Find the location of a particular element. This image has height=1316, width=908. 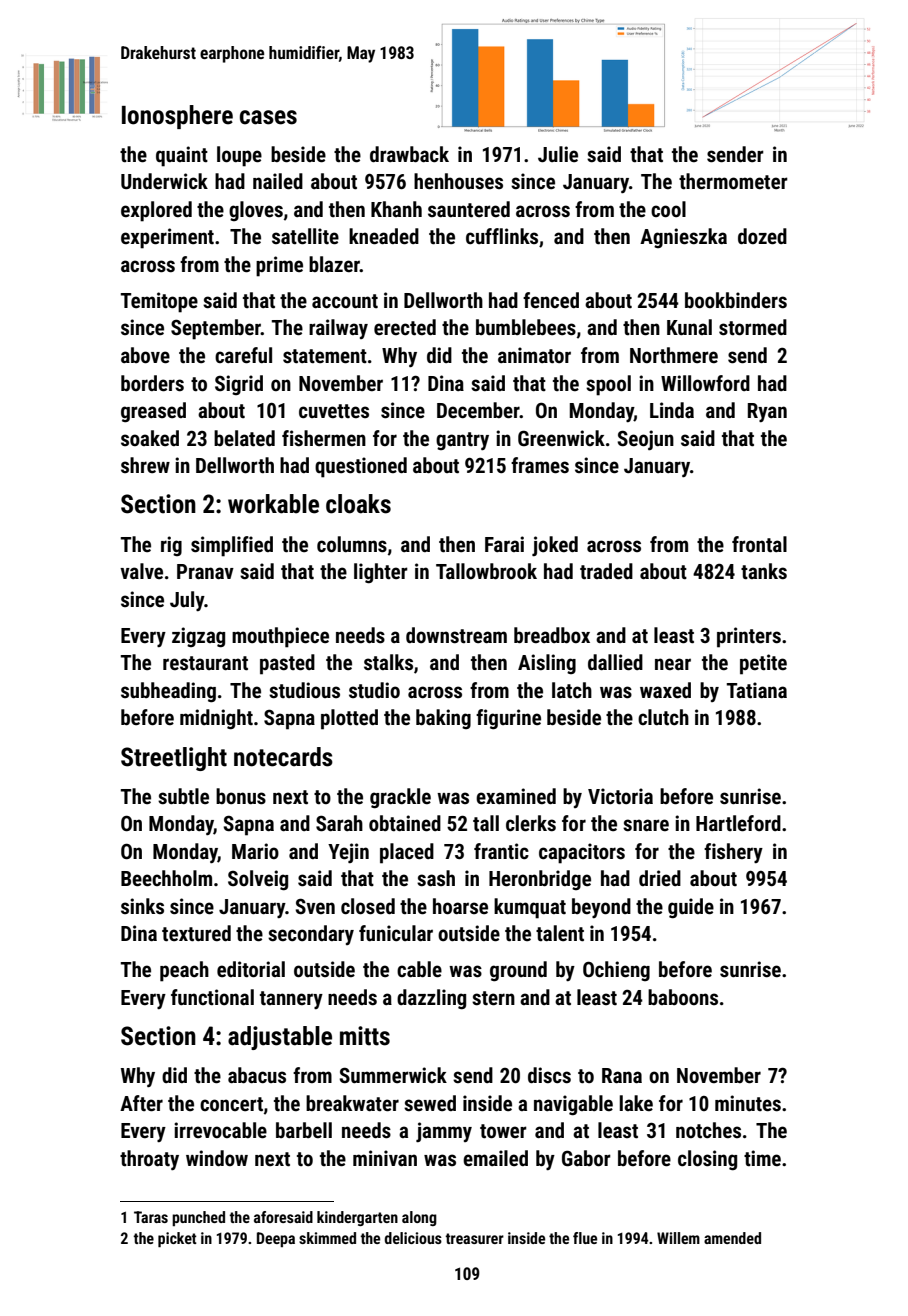

cases is located at coordinates (268, 117).
